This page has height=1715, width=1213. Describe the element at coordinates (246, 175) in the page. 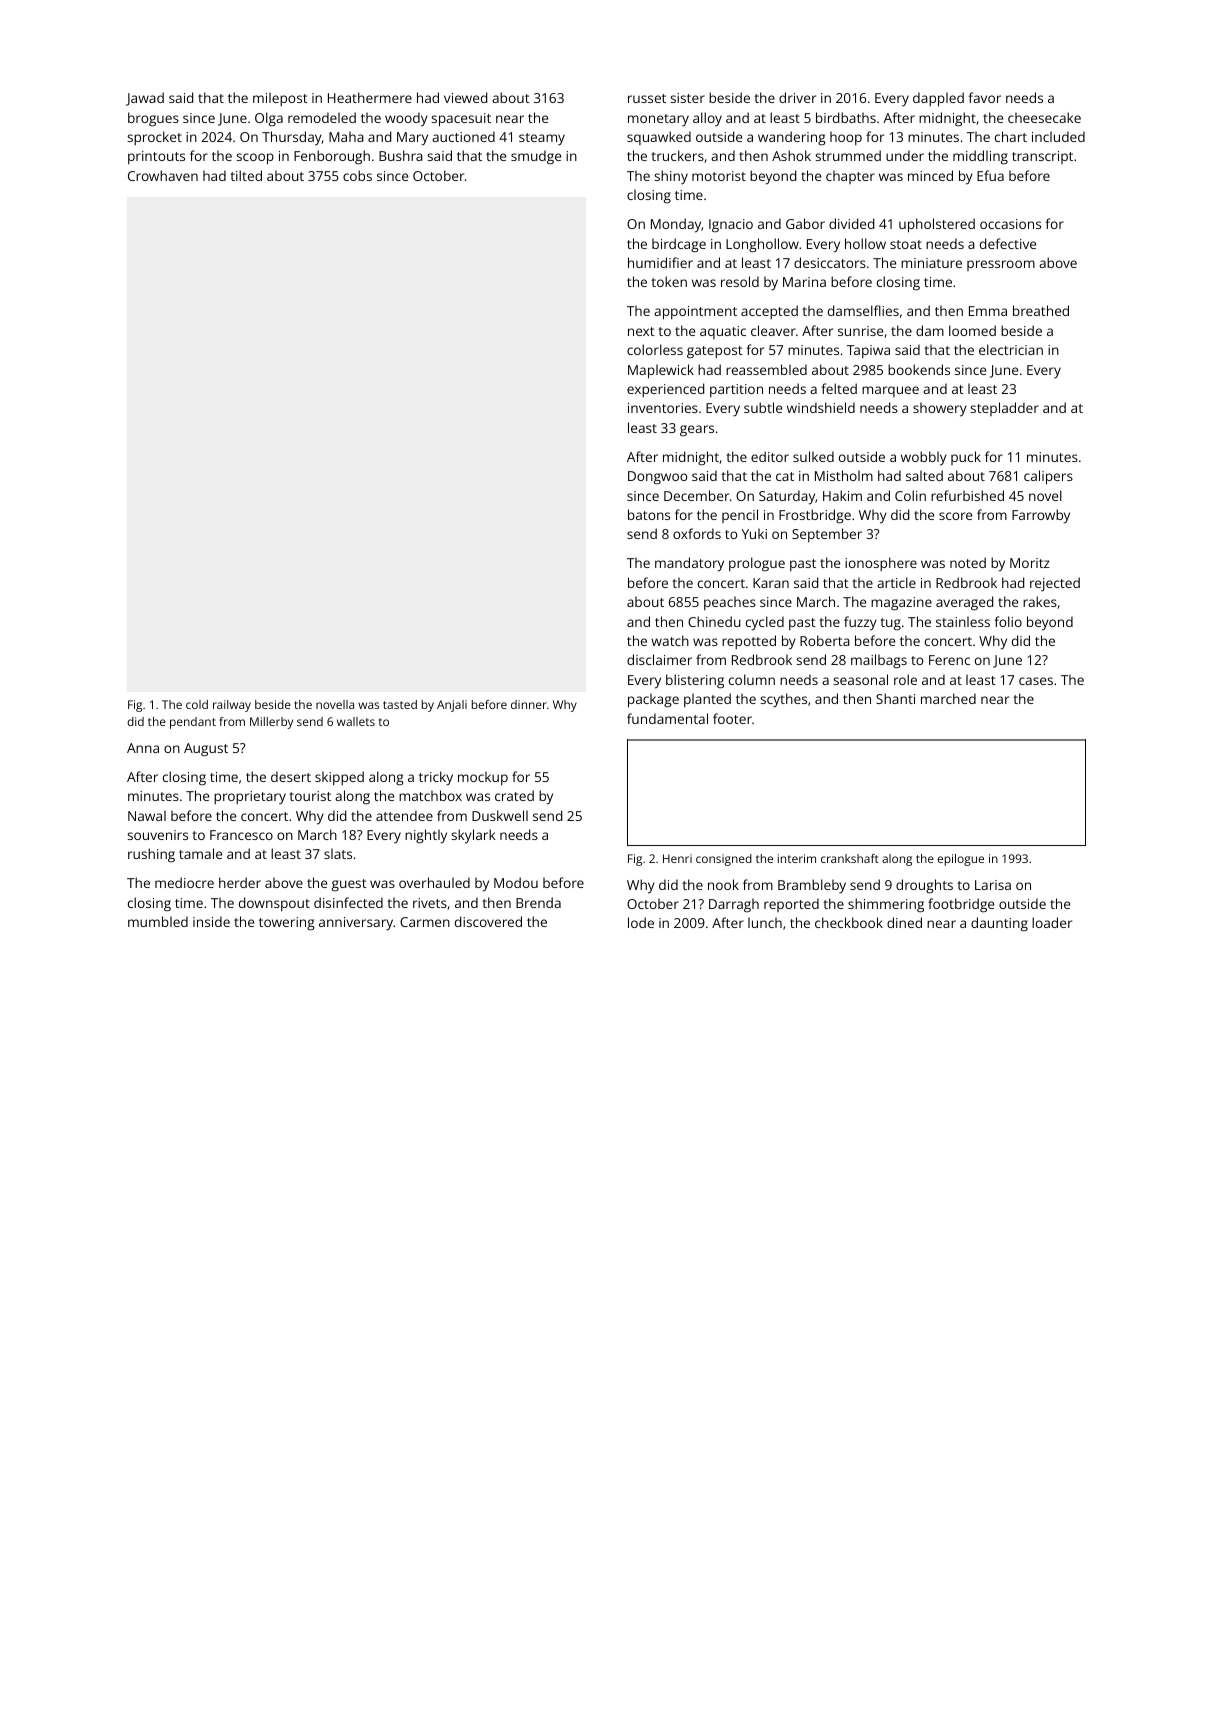

I see `tilted` at that location.
